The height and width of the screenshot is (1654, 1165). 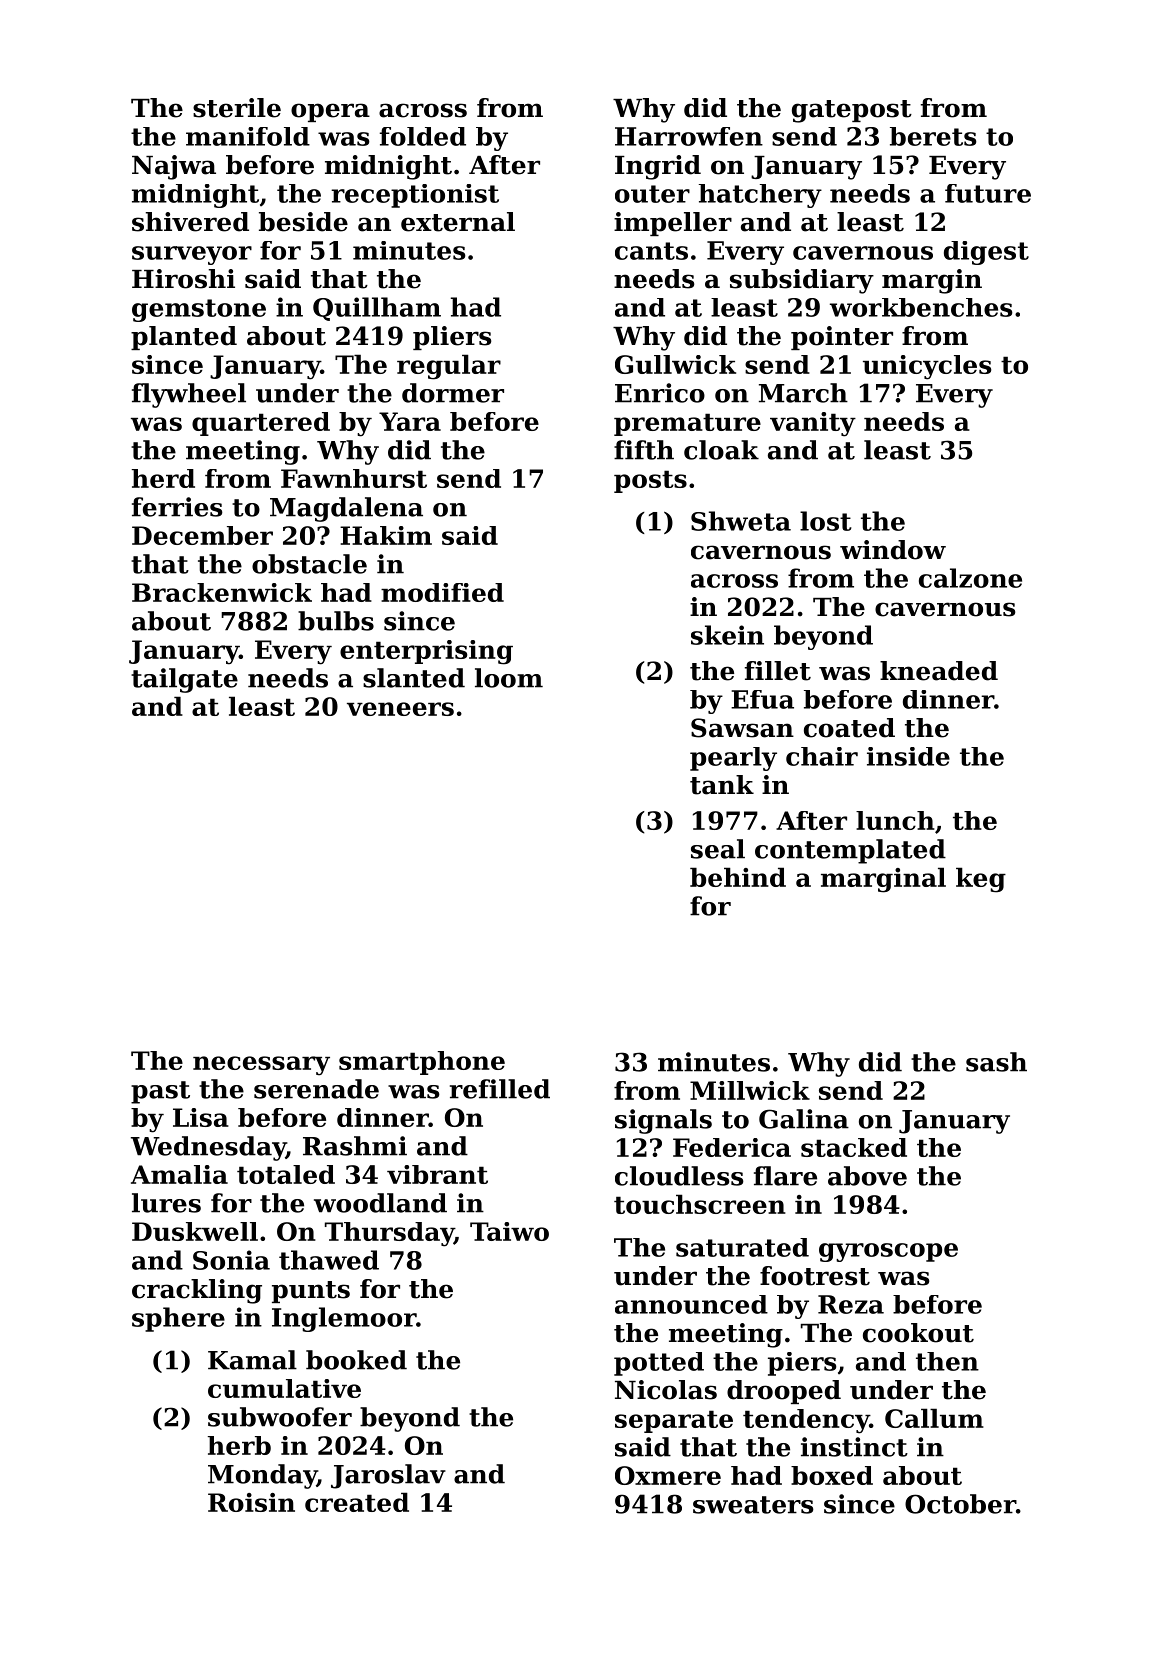 I want to click on opera, so click(x=330, y=112).
